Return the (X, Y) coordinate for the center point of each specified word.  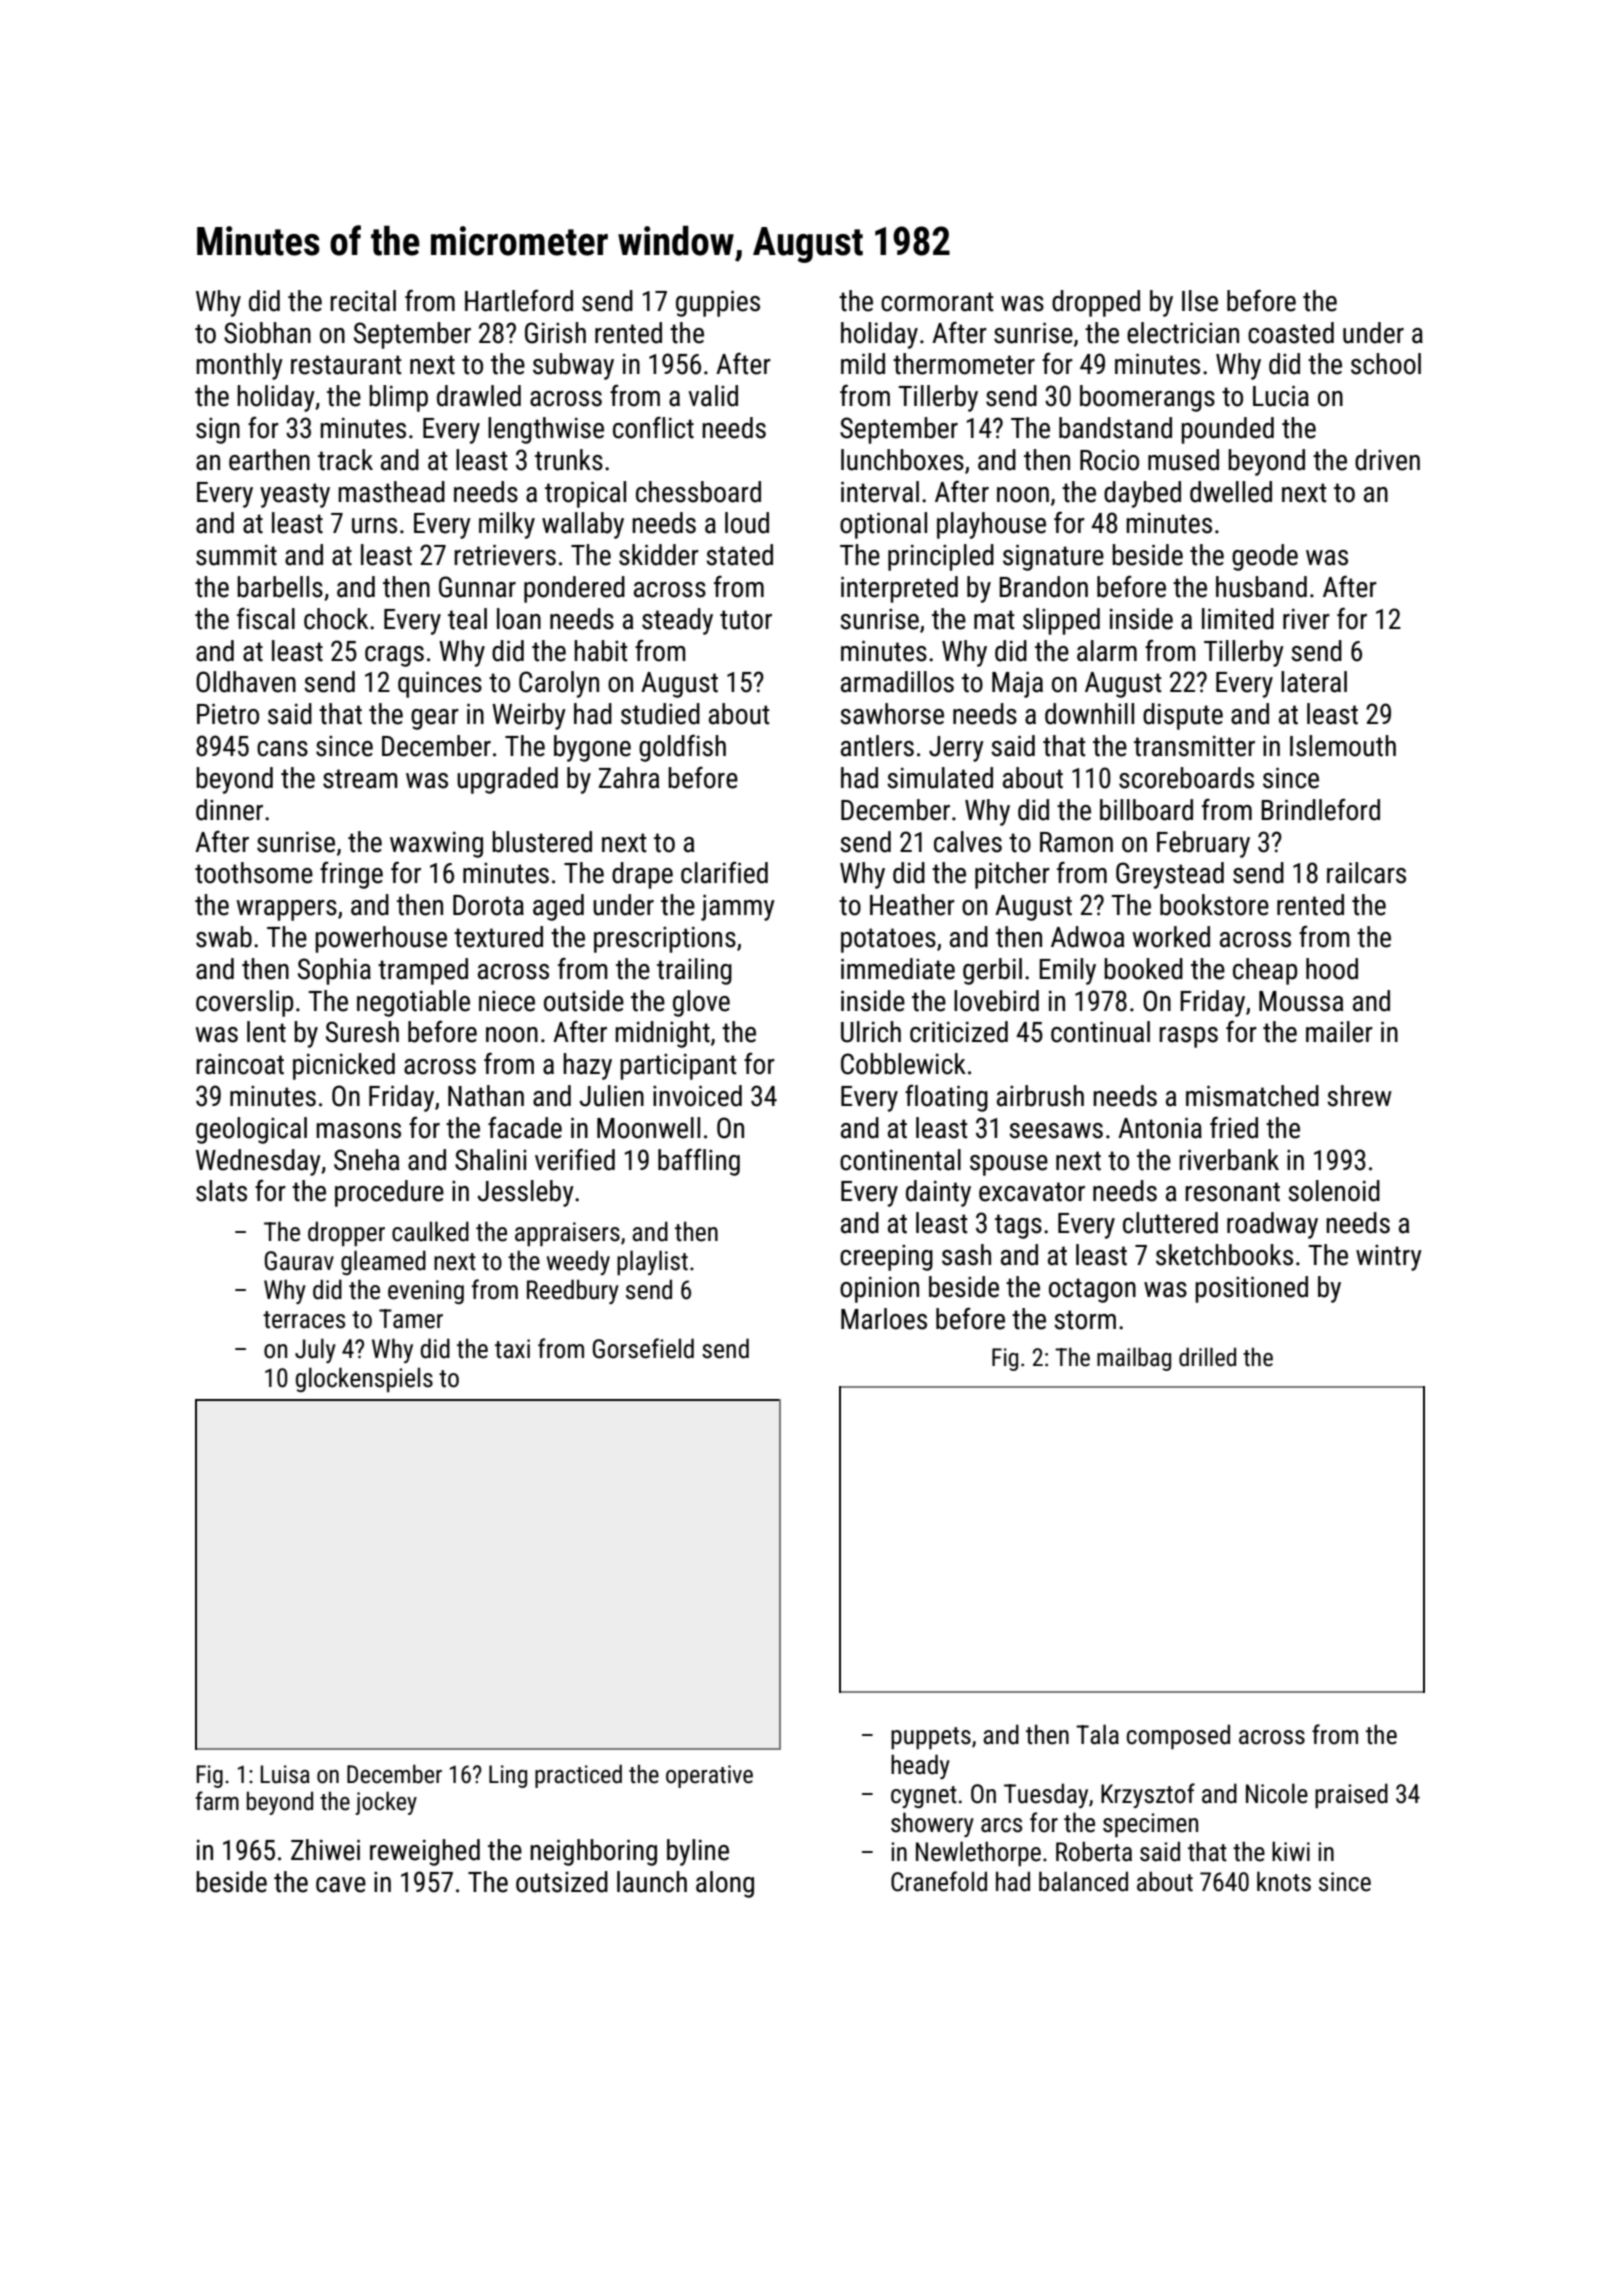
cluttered (1170, 1223)
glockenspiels (364, 1379)
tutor (746, 620)
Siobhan (267, 333)
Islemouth (1343, 746)
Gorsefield (643, 1348)
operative (709, 1776)
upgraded (507, 780)
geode (1265, 557)
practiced (578, 1776)
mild (863, 364)
